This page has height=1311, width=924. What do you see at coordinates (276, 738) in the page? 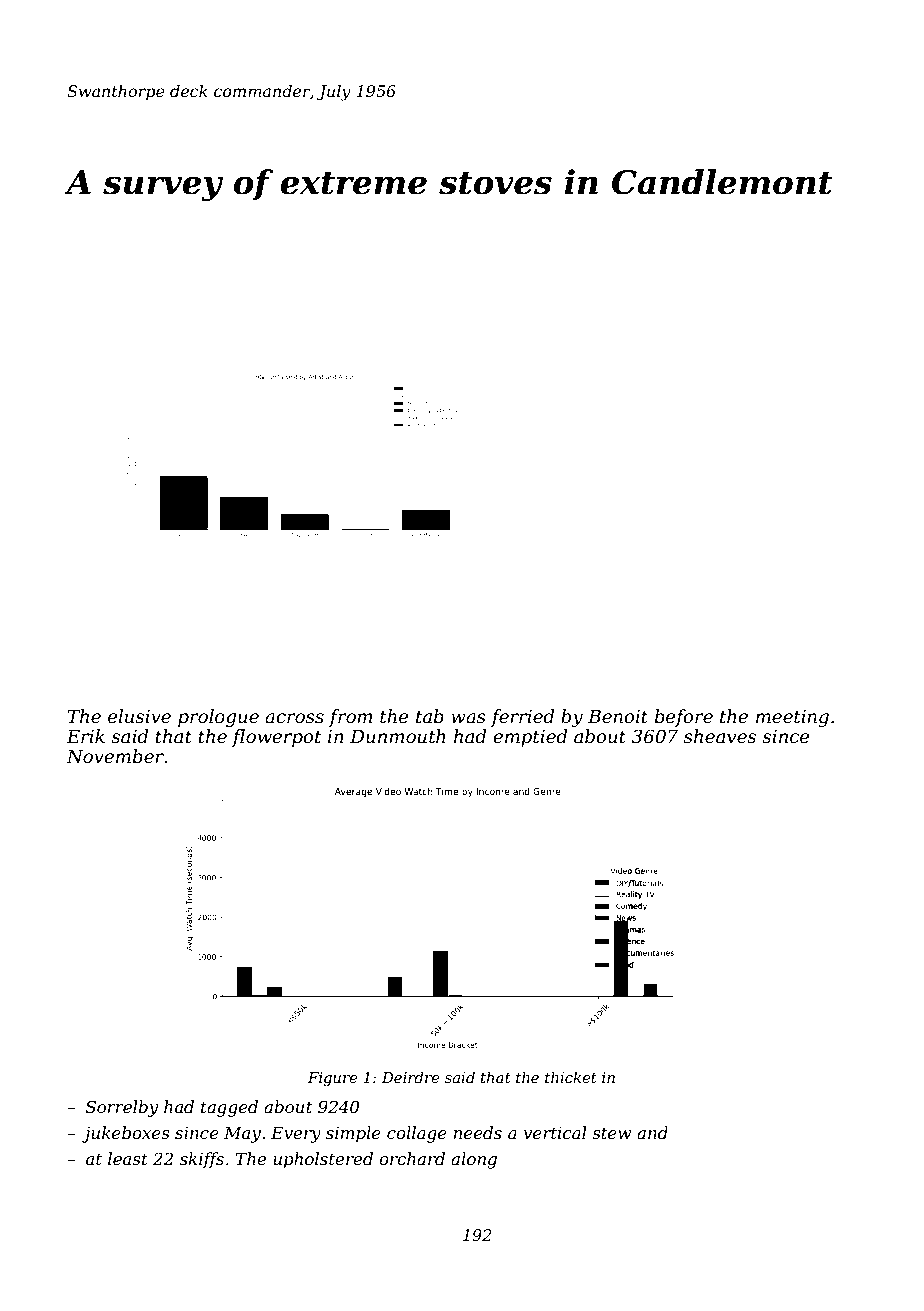
I see `flowerpot` at bounding box center [276, 738].
